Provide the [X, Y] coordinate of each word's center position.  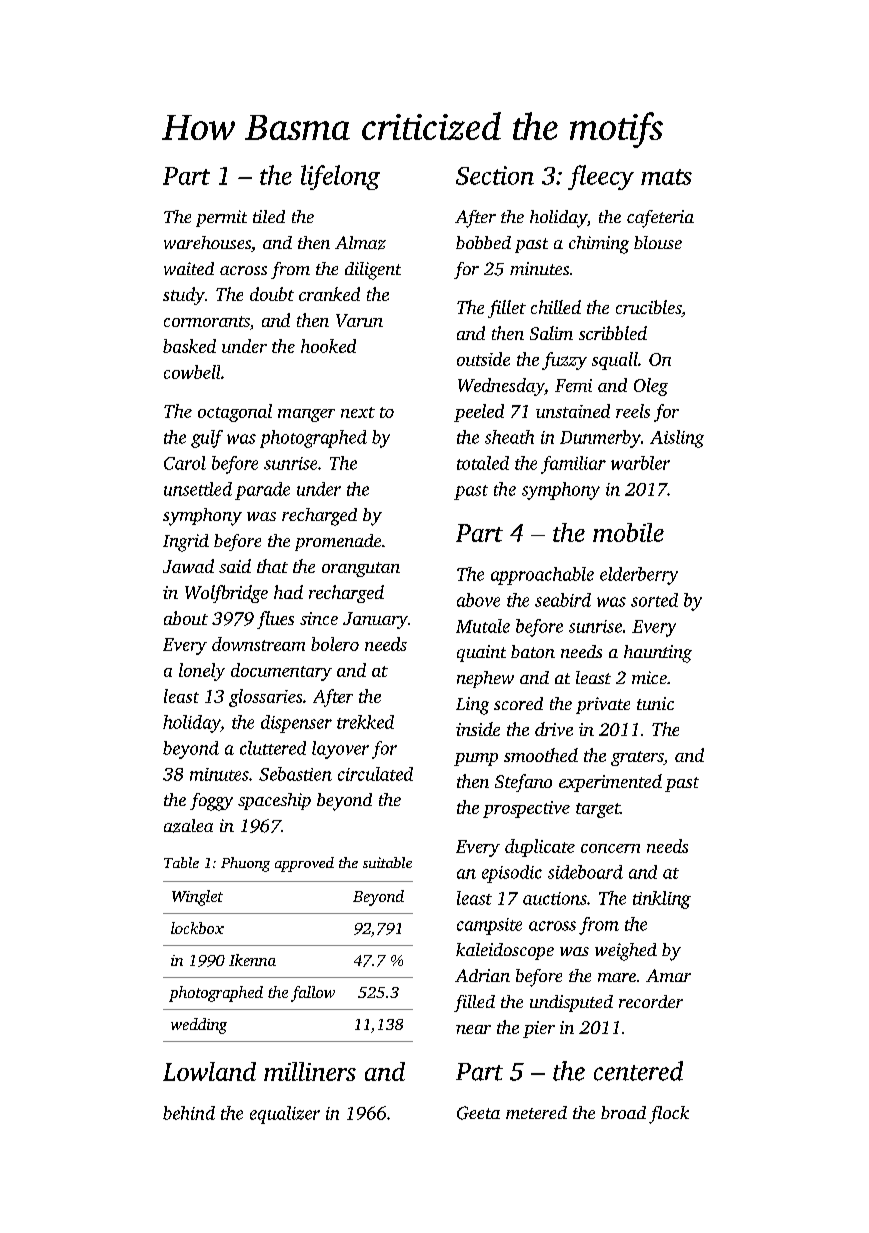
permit [221, 218]
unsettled [198, 489]
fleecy [601, 177]
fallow [313, 994]
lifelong [340, 177]
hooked [328, 346]
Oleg [651, 387]
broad [623, 1112]
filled [474, 1003]
